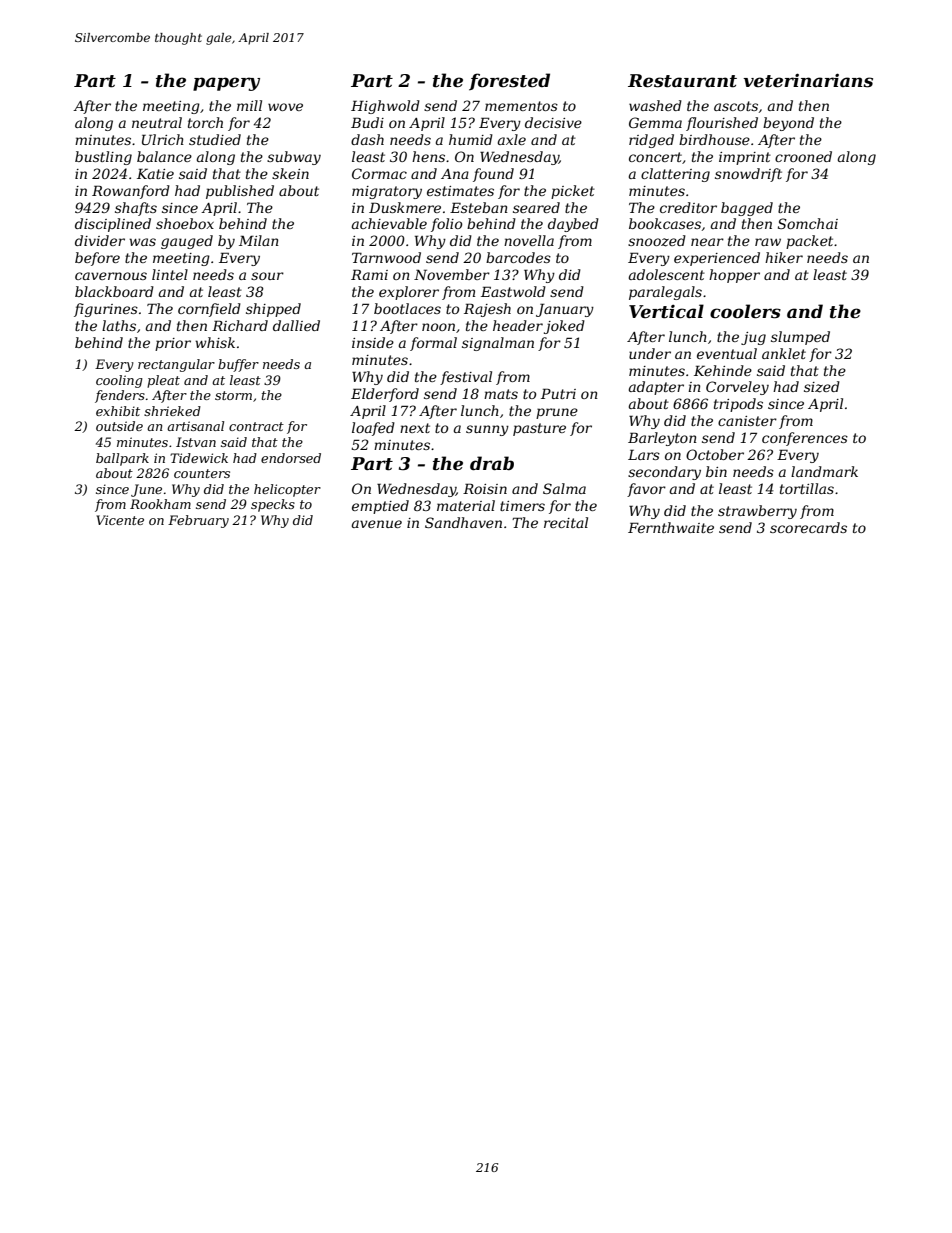 The height and width of the screenshot is (1233, 952). Describe the element at coordinates (485, 488) in the screenshot. I see `Roisin` at that location.
